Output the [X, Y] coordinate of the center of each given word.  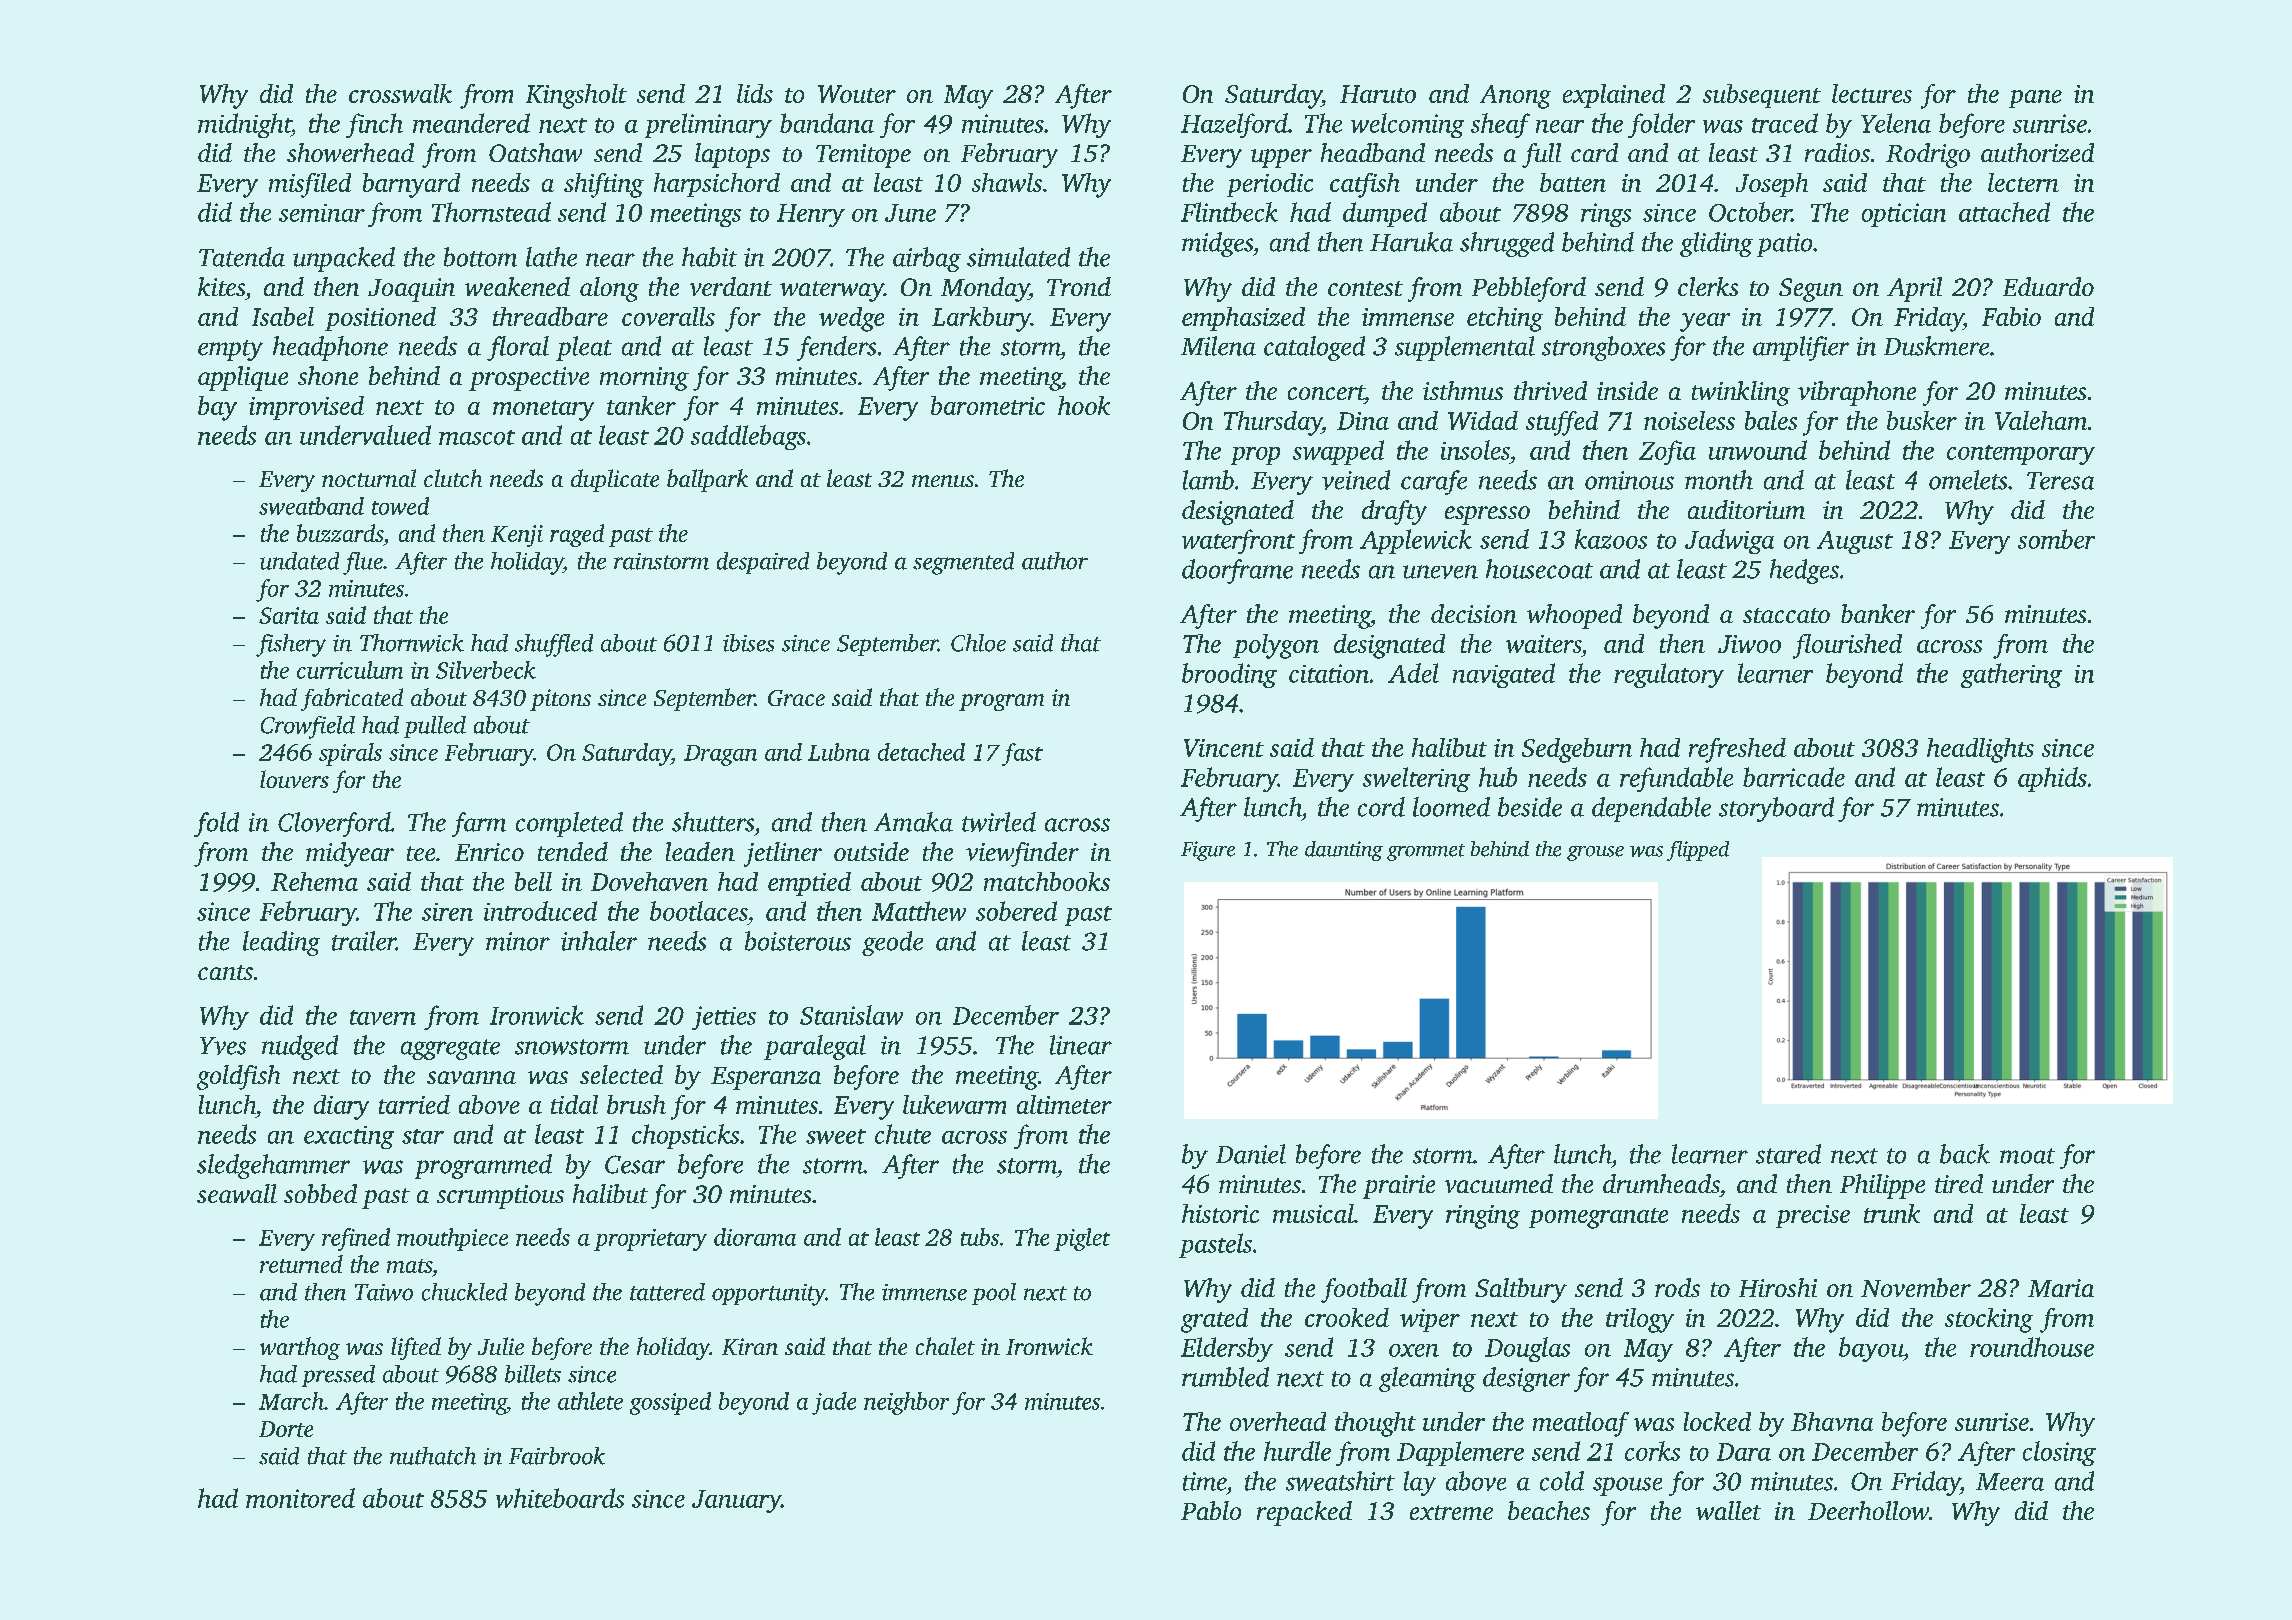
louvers [294, 779]
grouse [1595, 853]
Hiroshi [1778, 1287]
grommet [1426, 852]
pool [994, 1294]
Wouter [857, 94]
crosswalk [400, 93]
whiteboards [560, 1498]
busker [1922, 420]
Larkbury [981, 319]
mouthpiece [452, 1239]
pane [2035, 99]
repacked [1304, 1513]
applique [243, 378]
